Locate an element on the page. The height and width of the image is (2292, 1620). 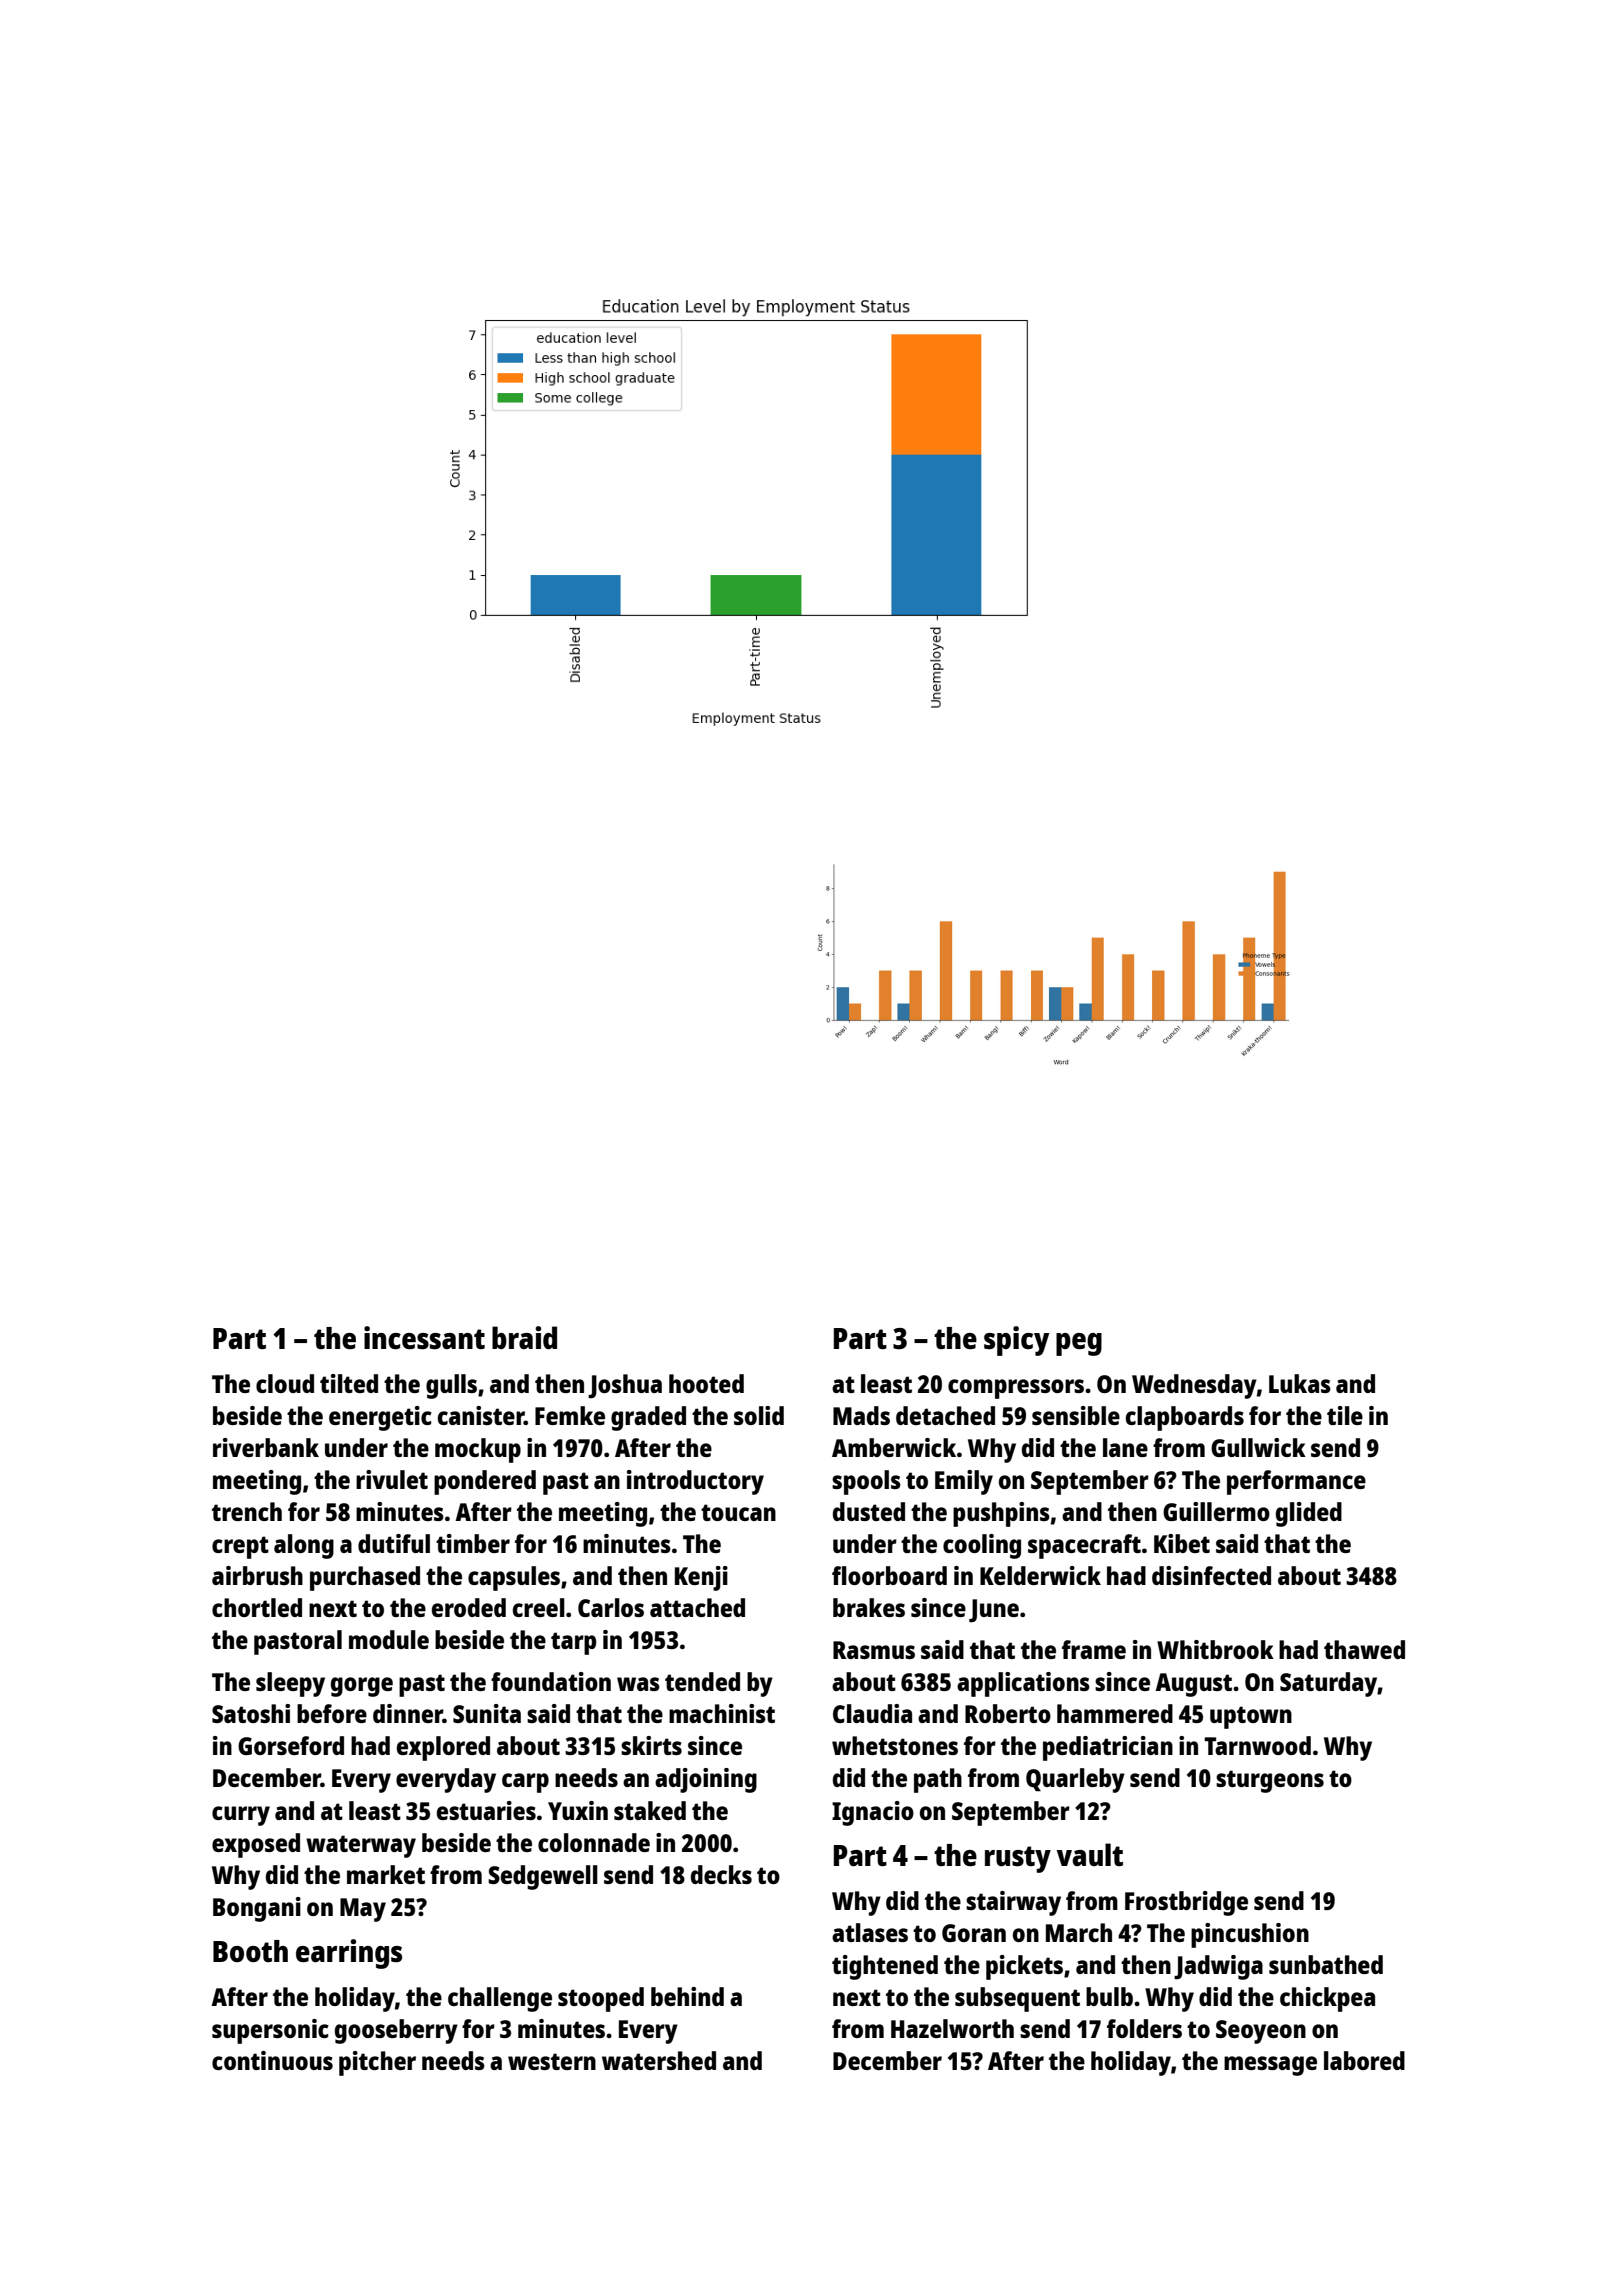
eroded is located at coordinates (469, 1607).
